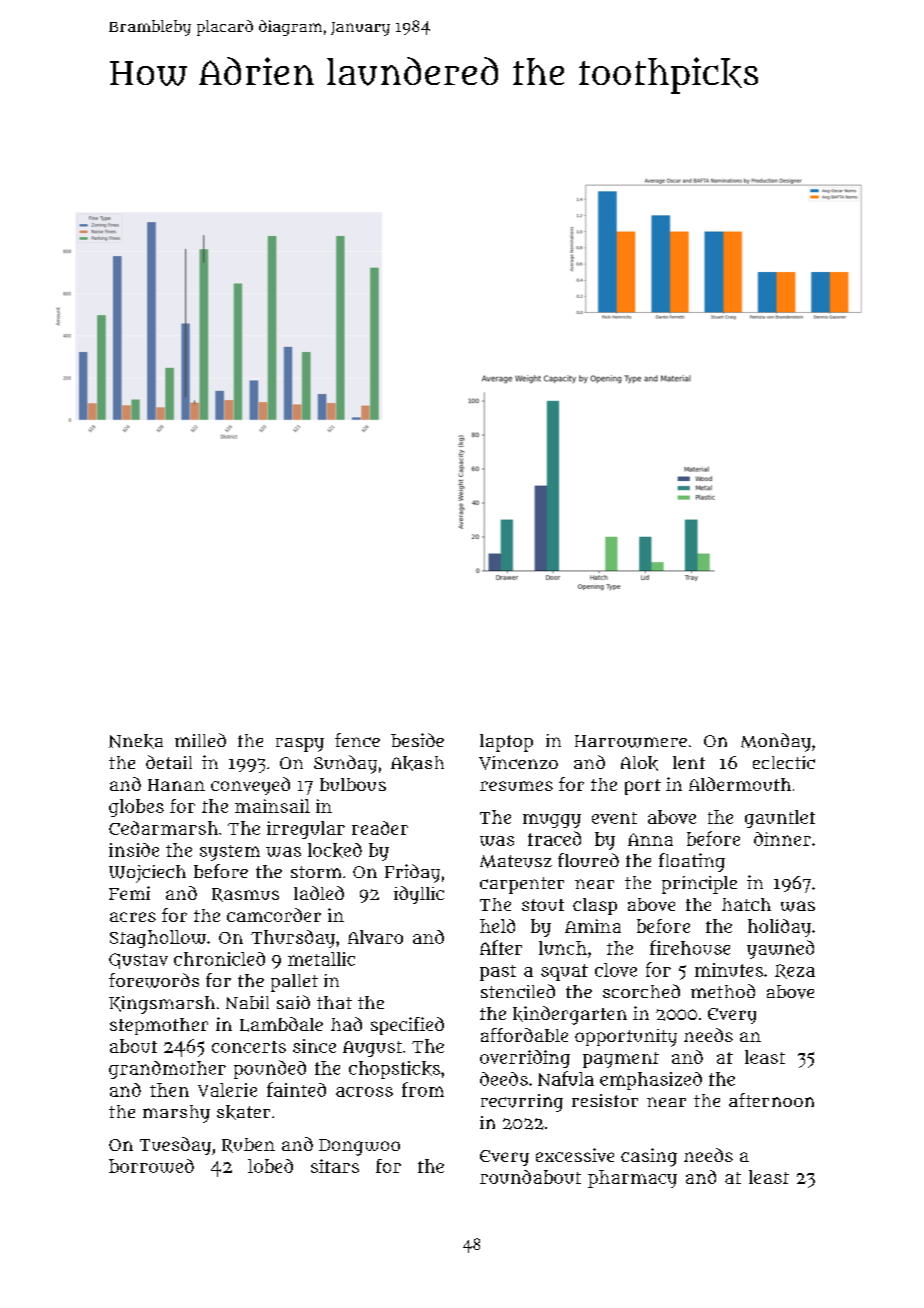 The image size is (924, 1308). Describe the element at coordinates (552, 821) in the document. I see `muggy` at that location.
